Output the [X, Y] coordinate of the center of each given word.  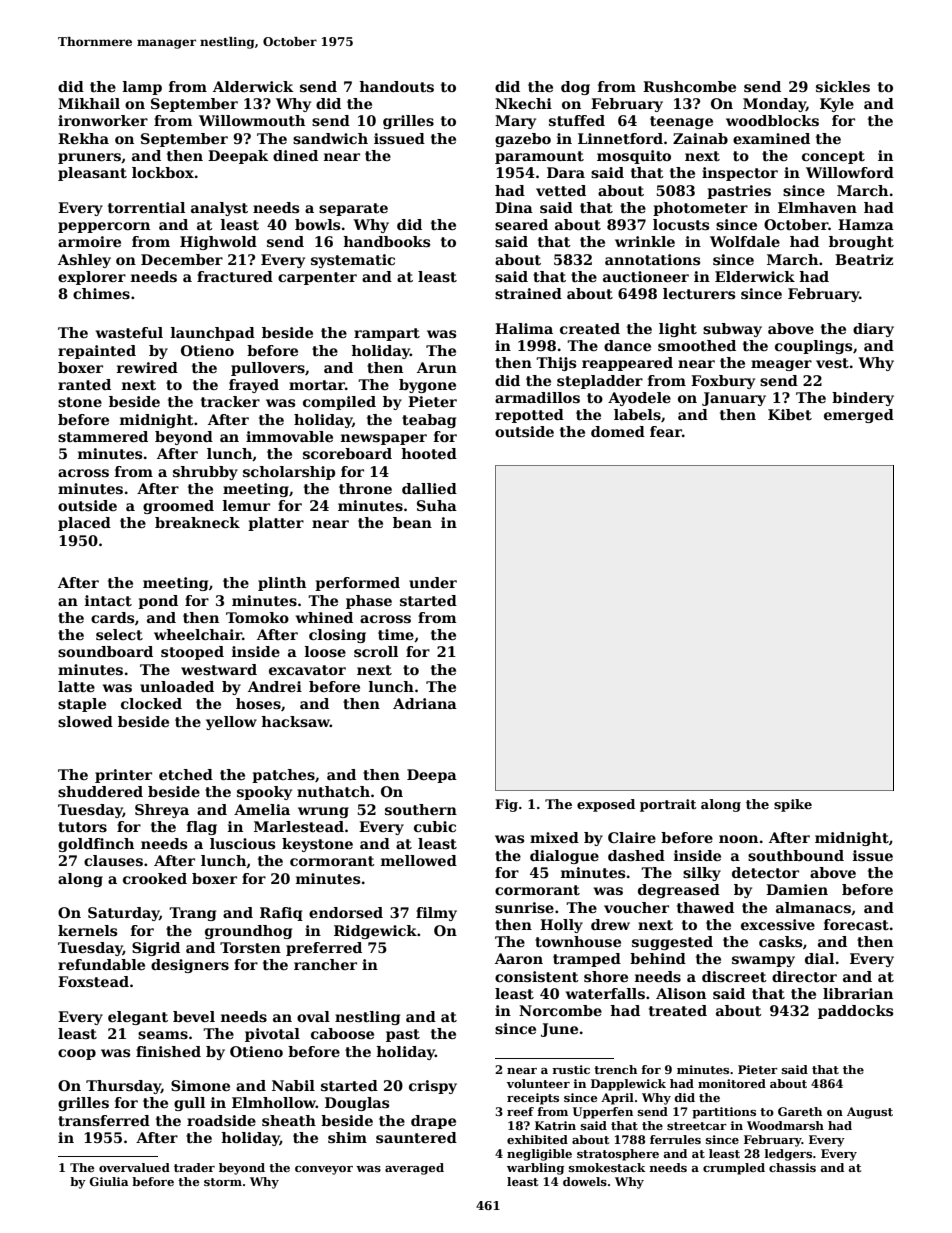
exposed [606, 805]
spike [793, 805]
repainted [97, 352]
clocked [151, 703]
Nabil [293, 1085]
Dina [514, 207]
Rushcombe [689, 86]
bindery [863, 399]
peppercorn [104, 227]
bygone [427, 386]
